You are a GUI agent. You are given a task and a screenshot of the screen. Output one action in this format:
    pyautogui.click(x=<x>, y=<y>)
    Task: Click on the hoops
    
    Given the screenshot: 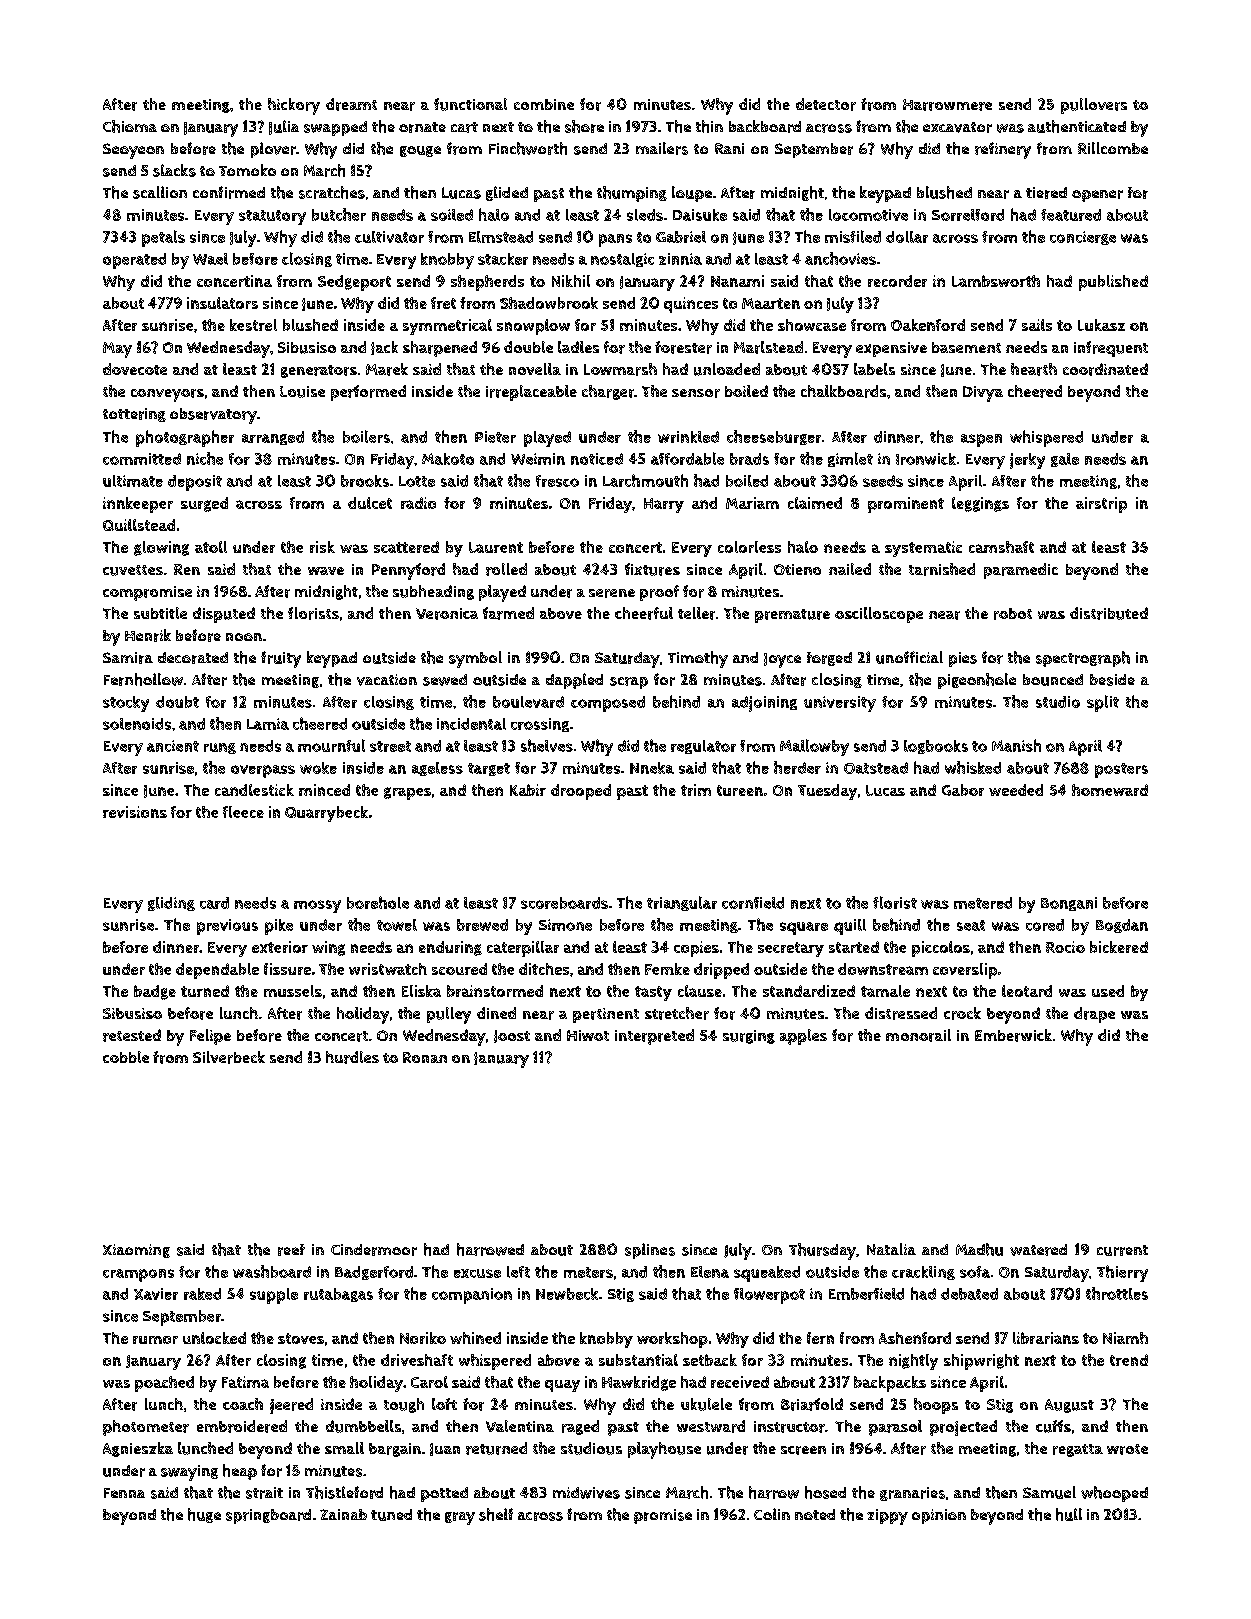 What is the action you would take?
    pyautogui.click(x=936, y=1406)
